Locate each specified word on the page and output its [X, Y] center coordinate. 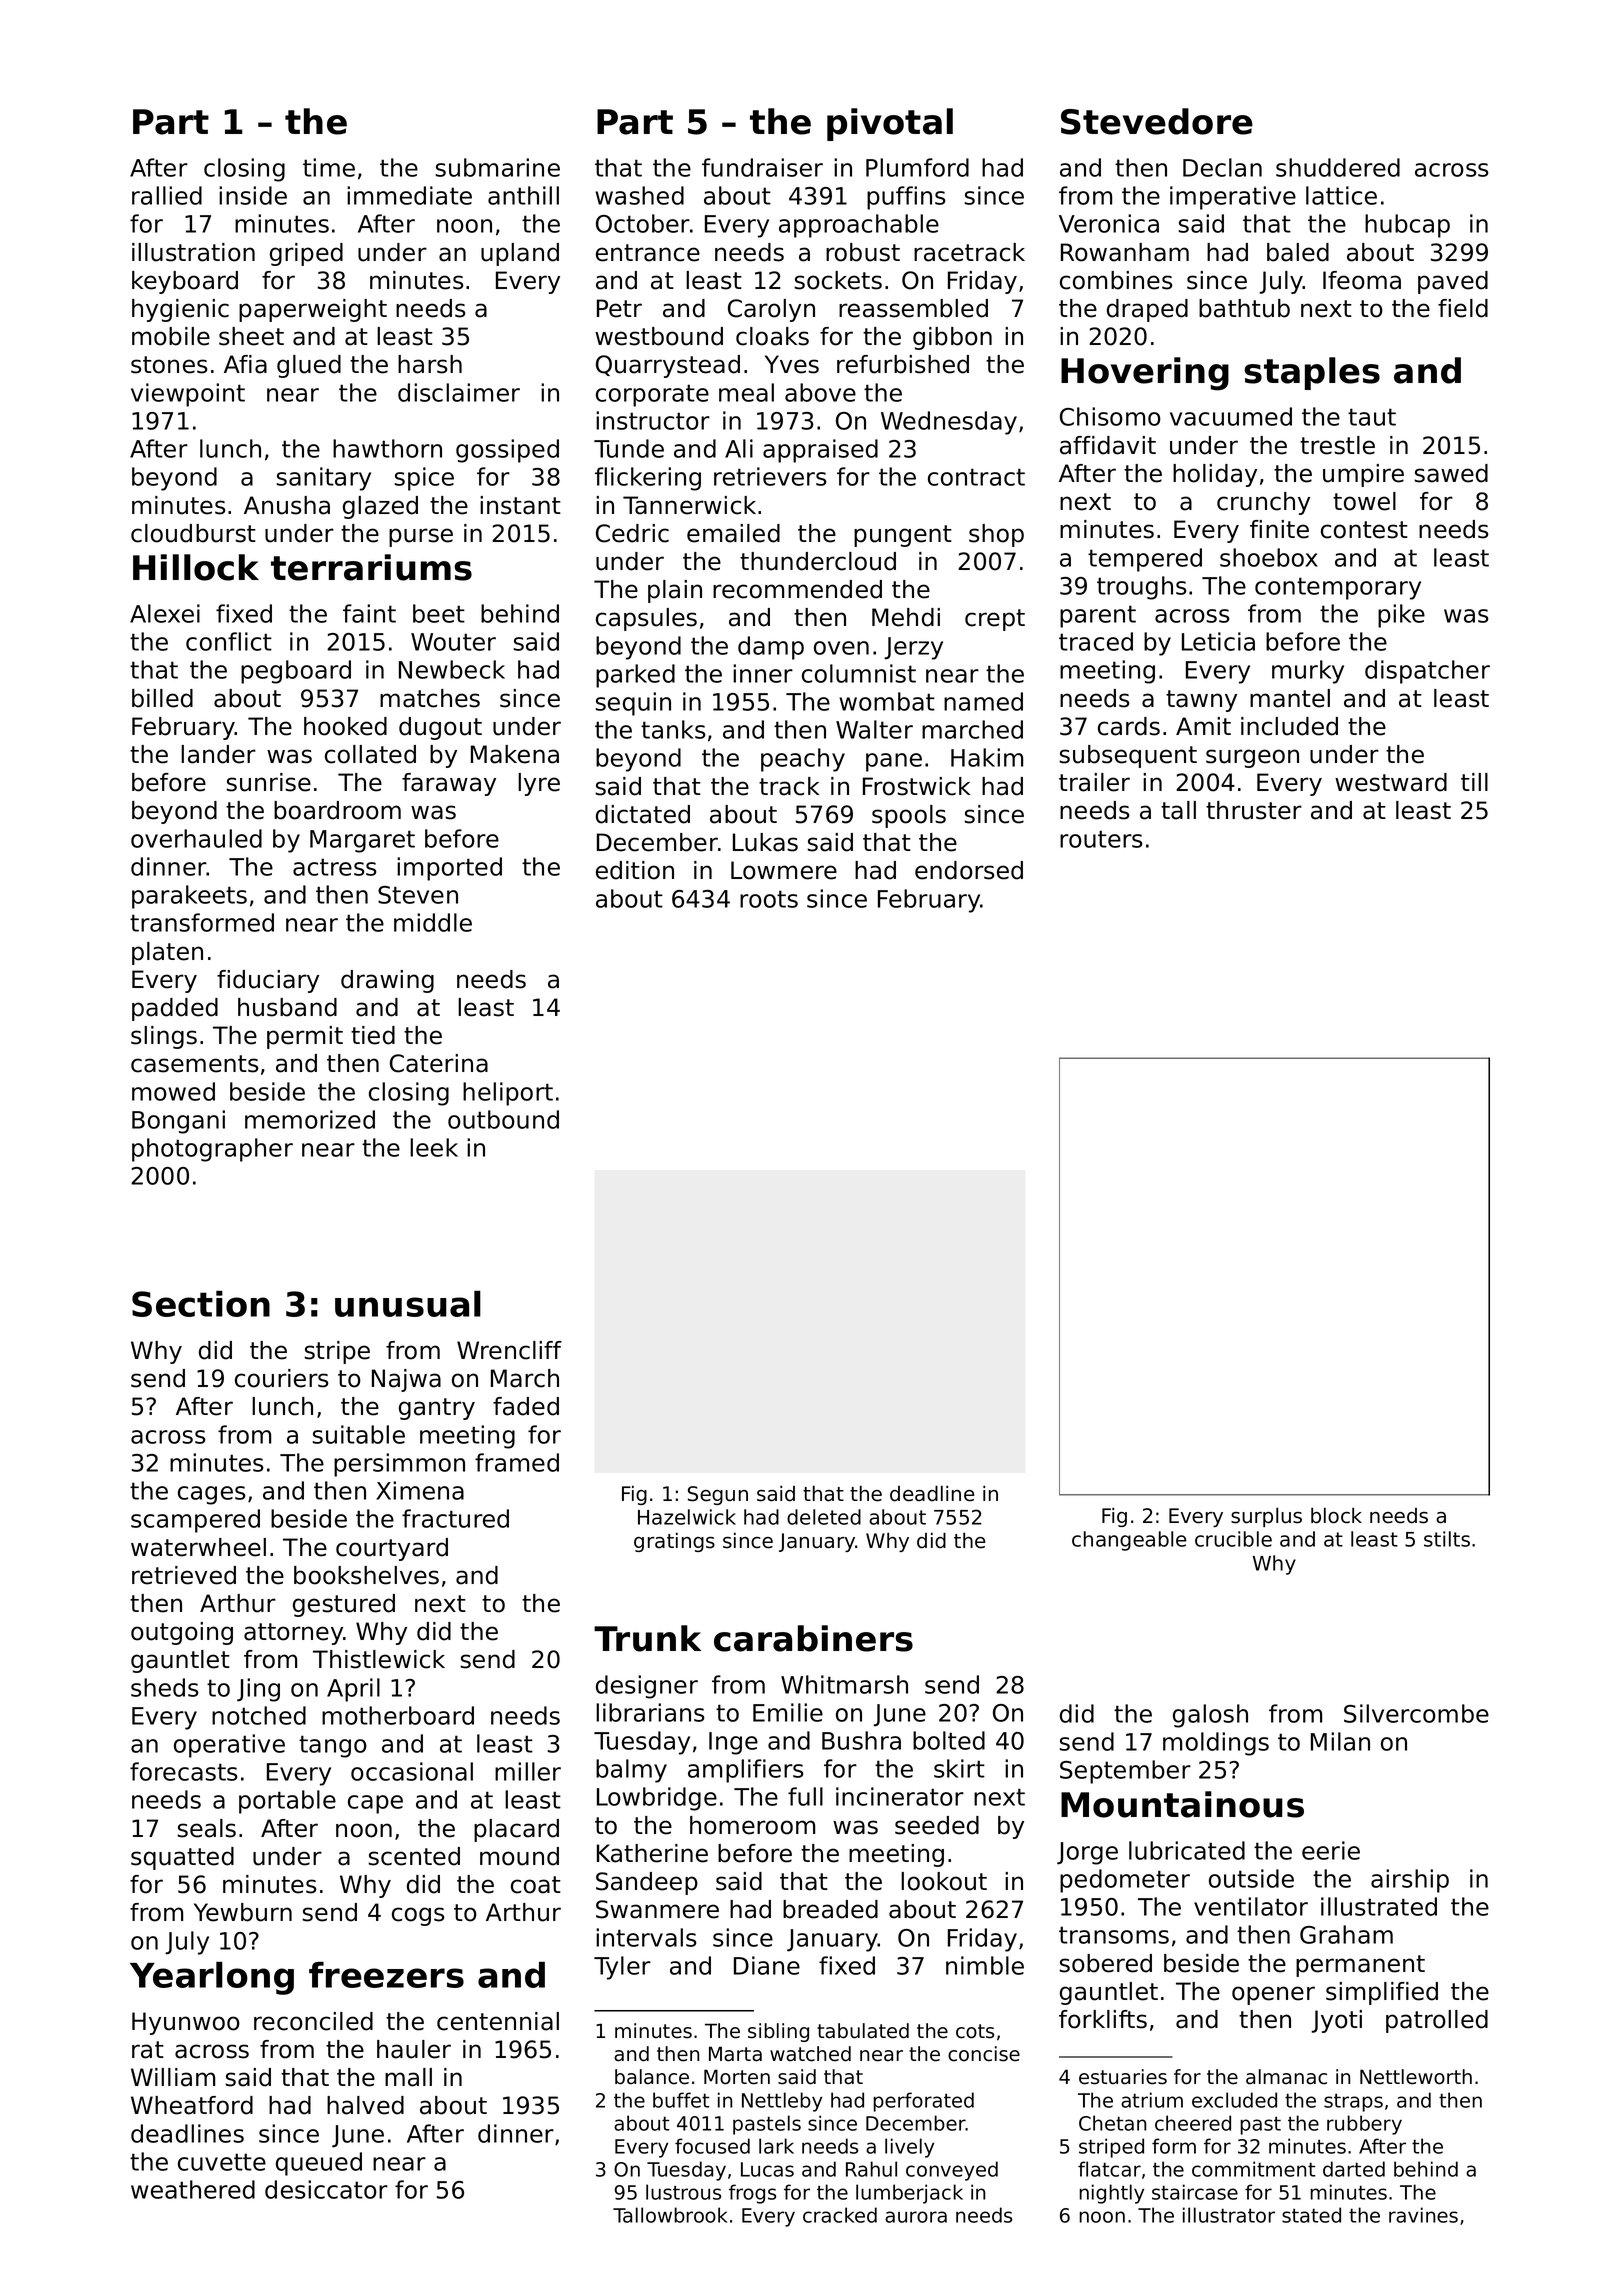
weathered [193, 2189]
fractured [455, 1518]
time [329, 167]
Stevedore [1157, 121]
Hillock [196, 567]
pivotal [890, 124]
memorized [310, 1119]
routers [1101, 839]
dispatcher [1427, 672]
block [1336, 1516]
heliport [508, 1094]
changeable [1129, 1541]
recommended [797, 589]
